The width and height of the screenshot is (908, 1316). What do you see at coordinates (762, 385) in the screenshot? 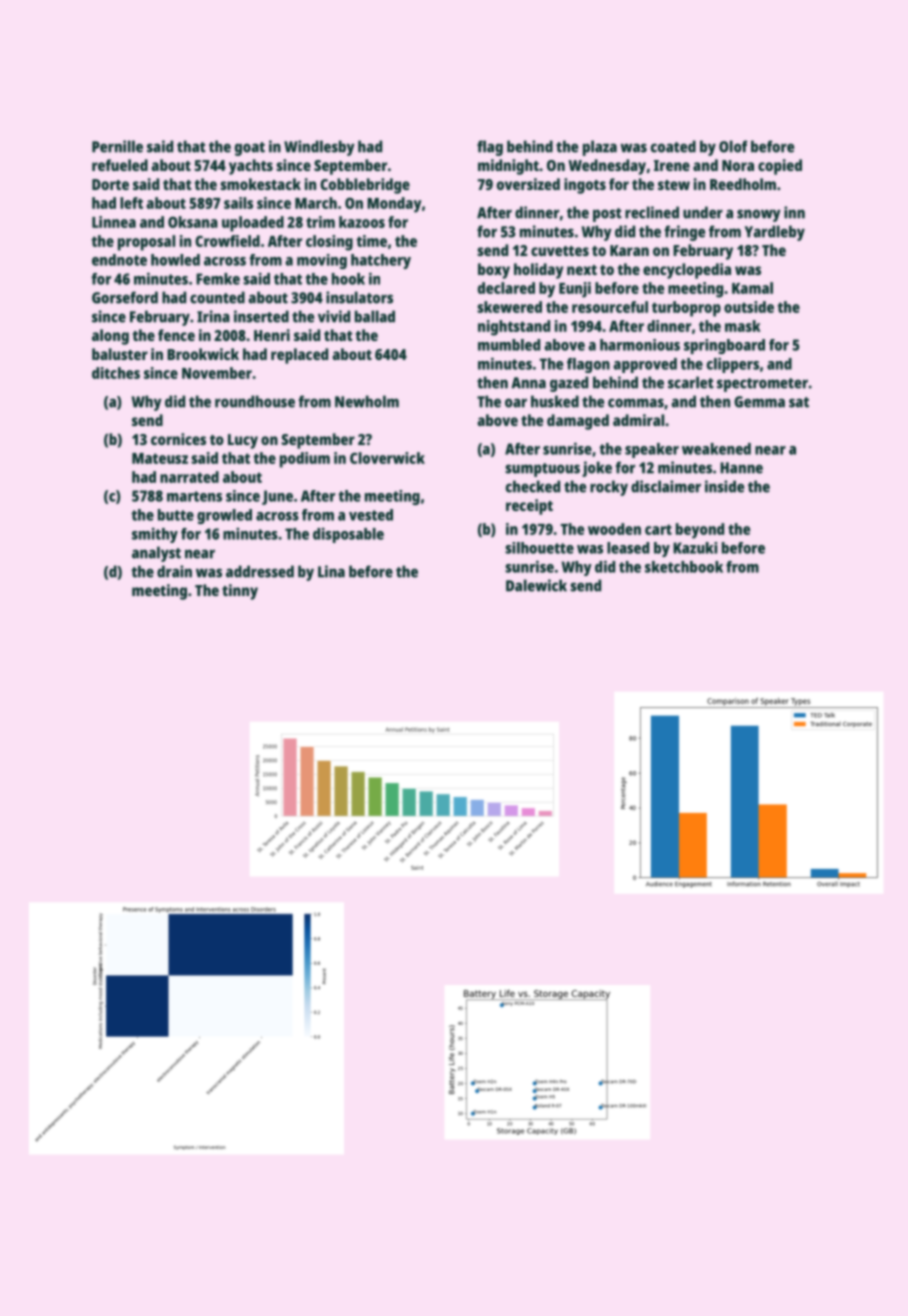
I see `spectrometer` at bounding box center [762, 385].
